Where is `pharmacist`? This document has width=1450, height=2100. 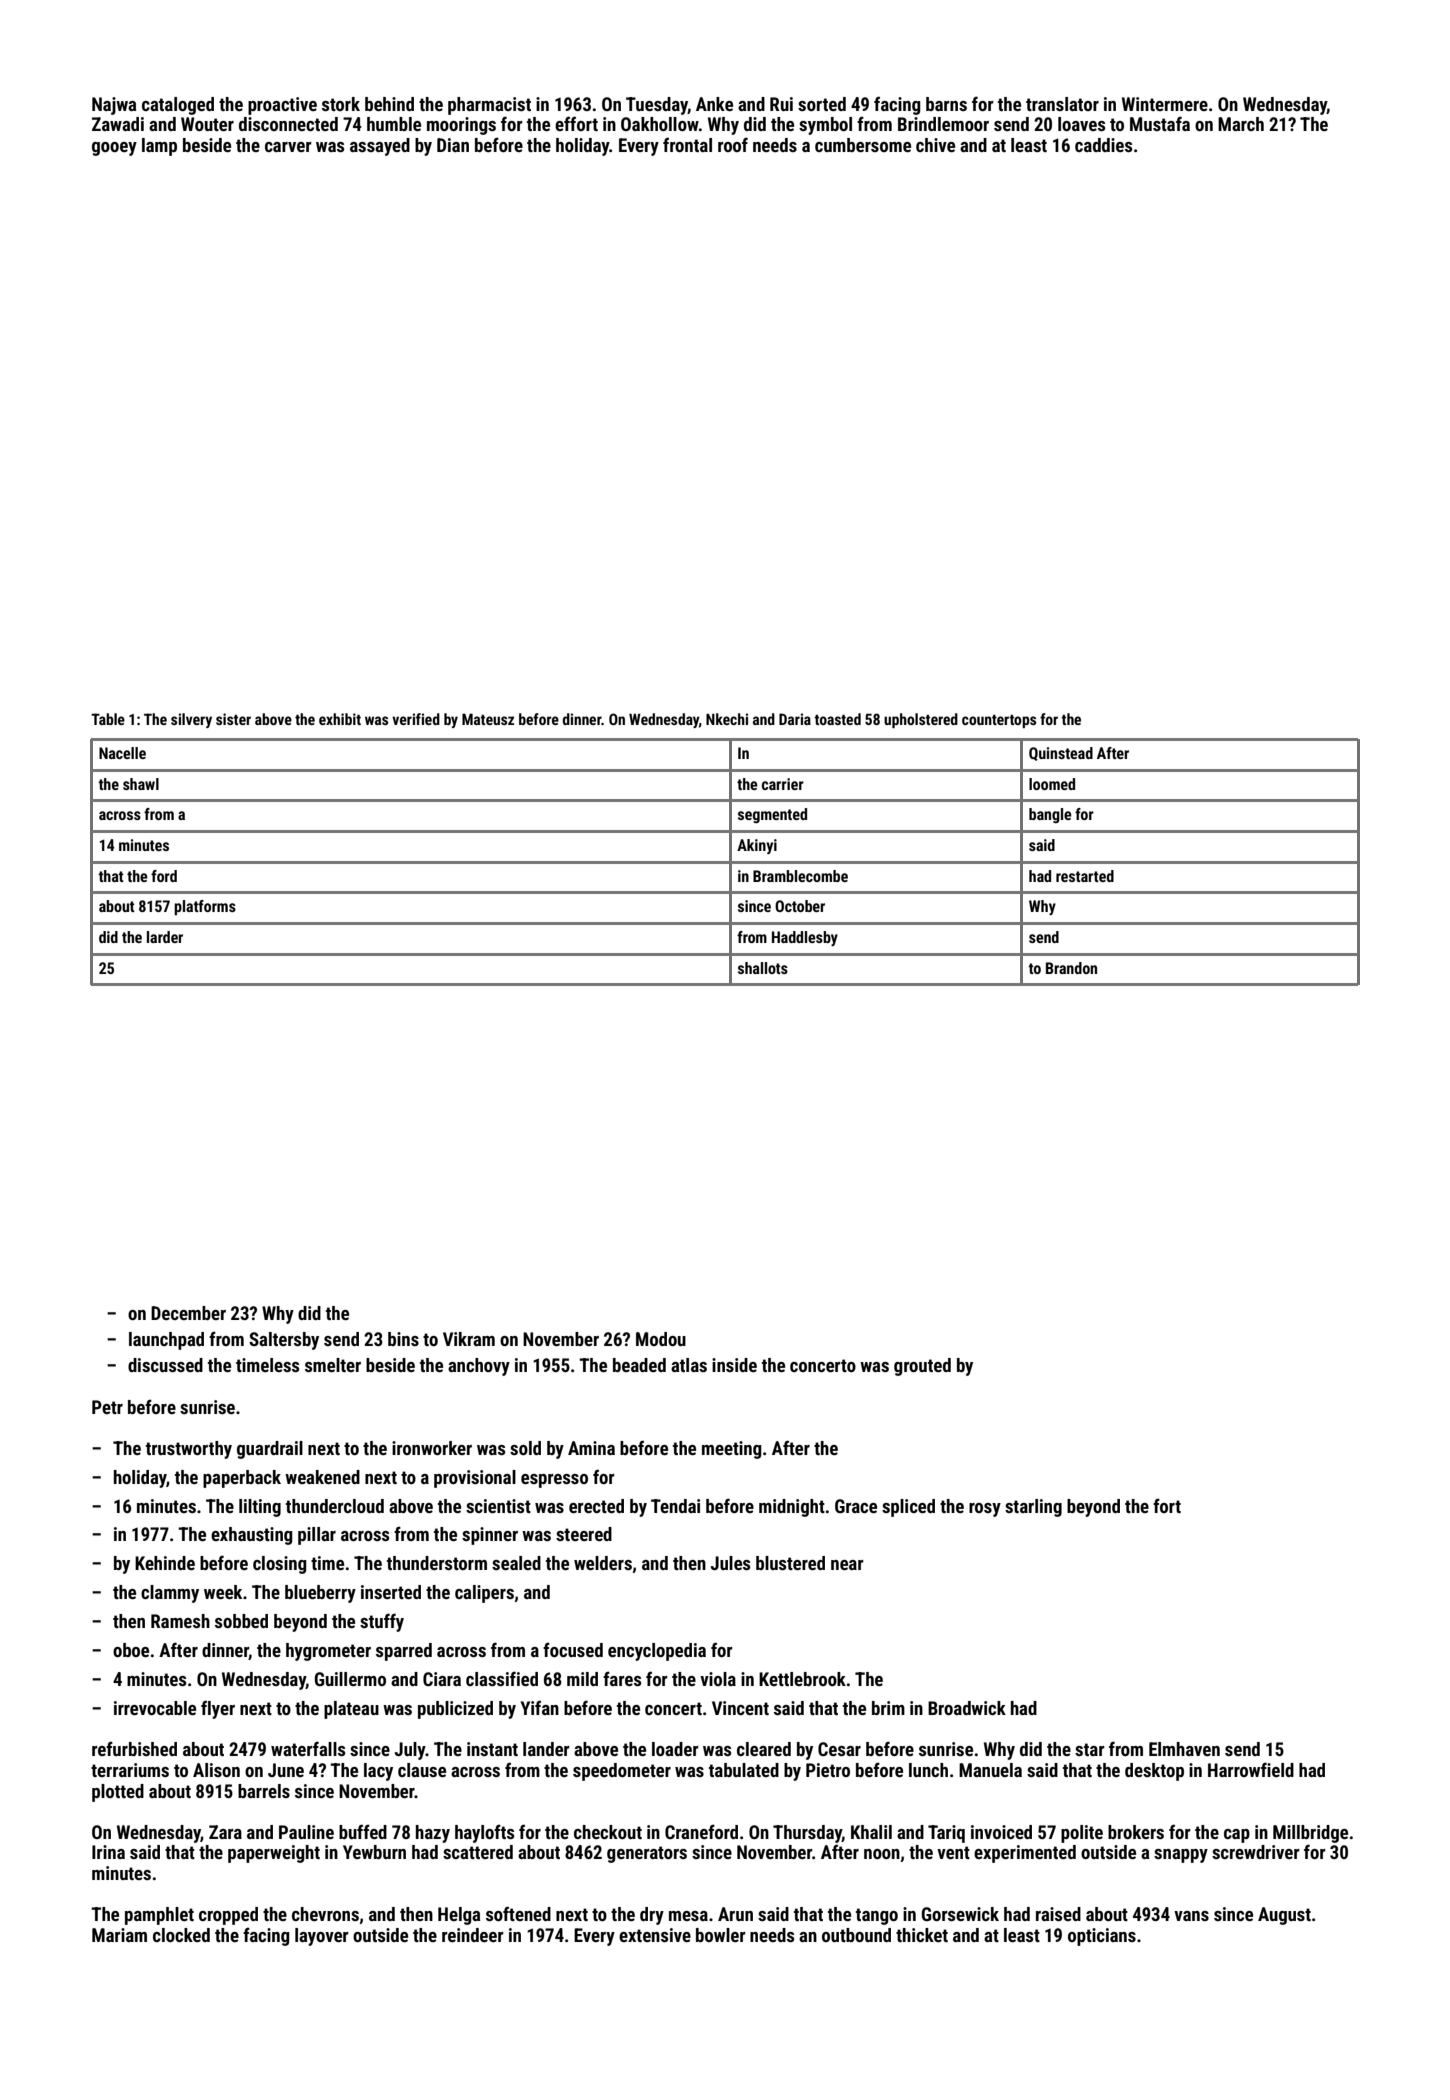 pharmacist is located at coordinates (489, 106).
